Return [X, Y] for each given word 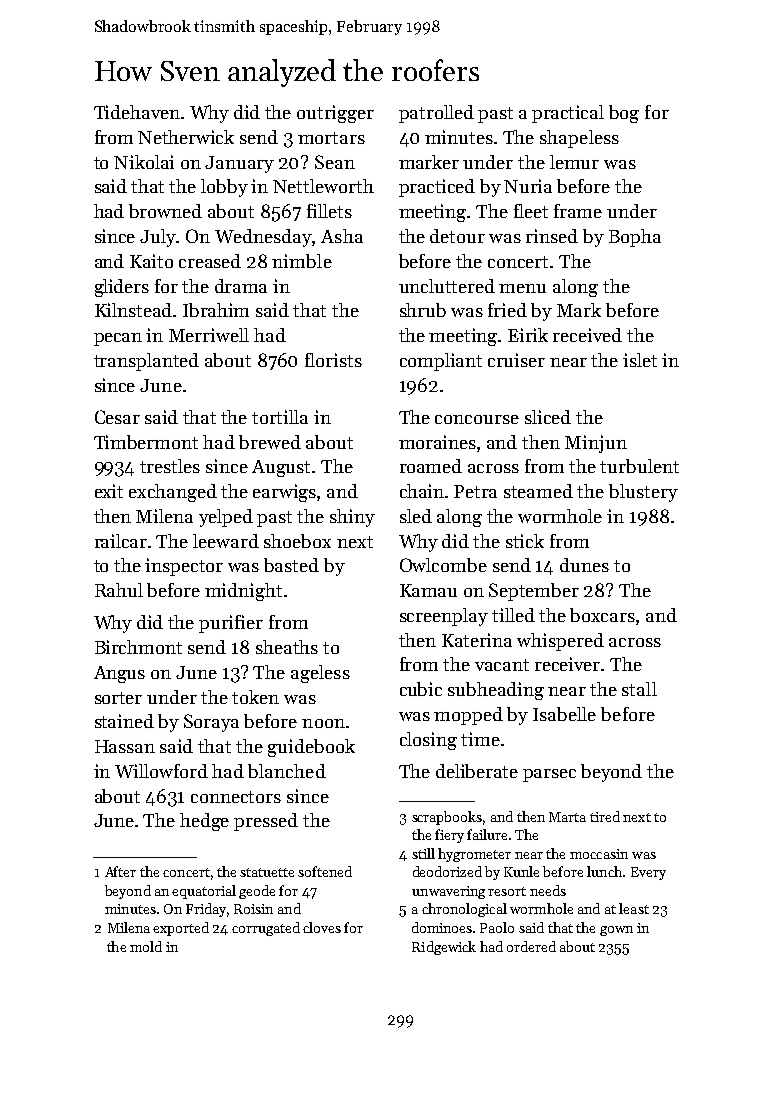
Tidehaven [138, 112]
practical [568, 114]
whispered [560, 642]
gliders [122, 288]
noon [323, 723]
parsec [549, 775]
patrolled [436, 114]
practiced [437, 188]
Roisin [253, 909]
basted [291, 565]
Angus [119, 674]
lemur [574, 162]
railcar [121, 541]
